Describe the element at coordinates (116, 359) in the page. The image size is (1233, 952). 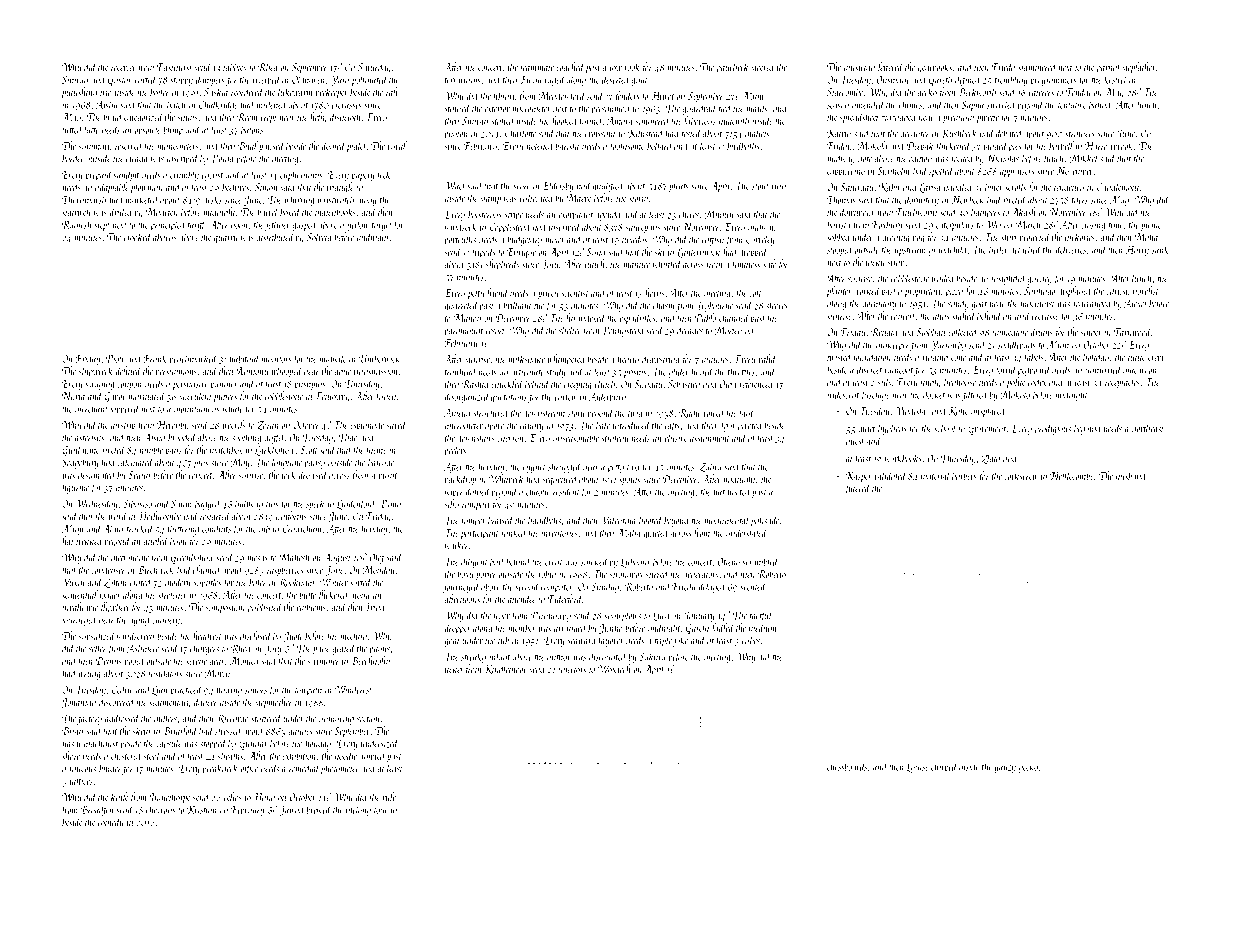
I see `Piotr` at that location.
